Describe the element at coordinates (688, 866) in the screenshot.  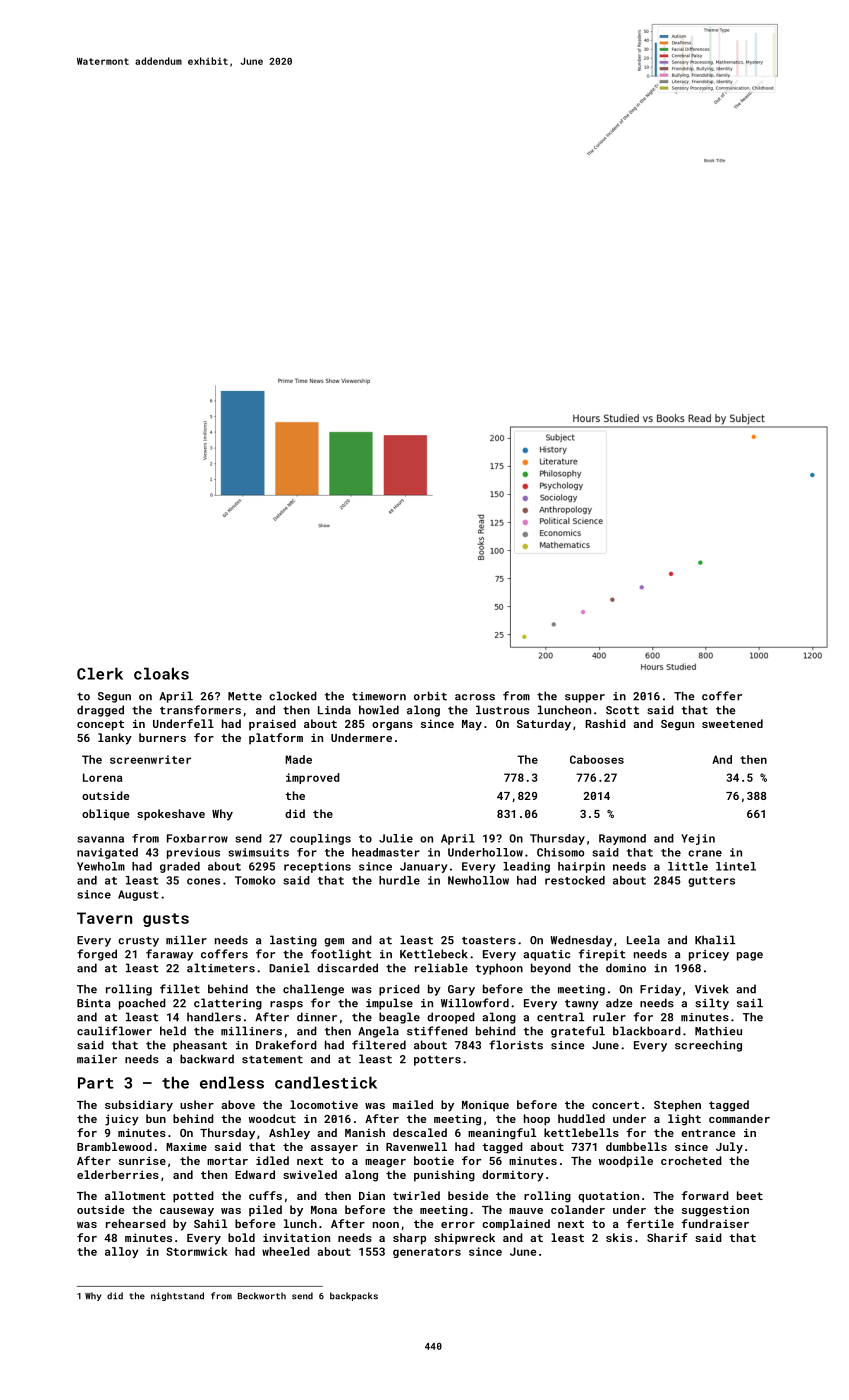
I see `little` at that location.
